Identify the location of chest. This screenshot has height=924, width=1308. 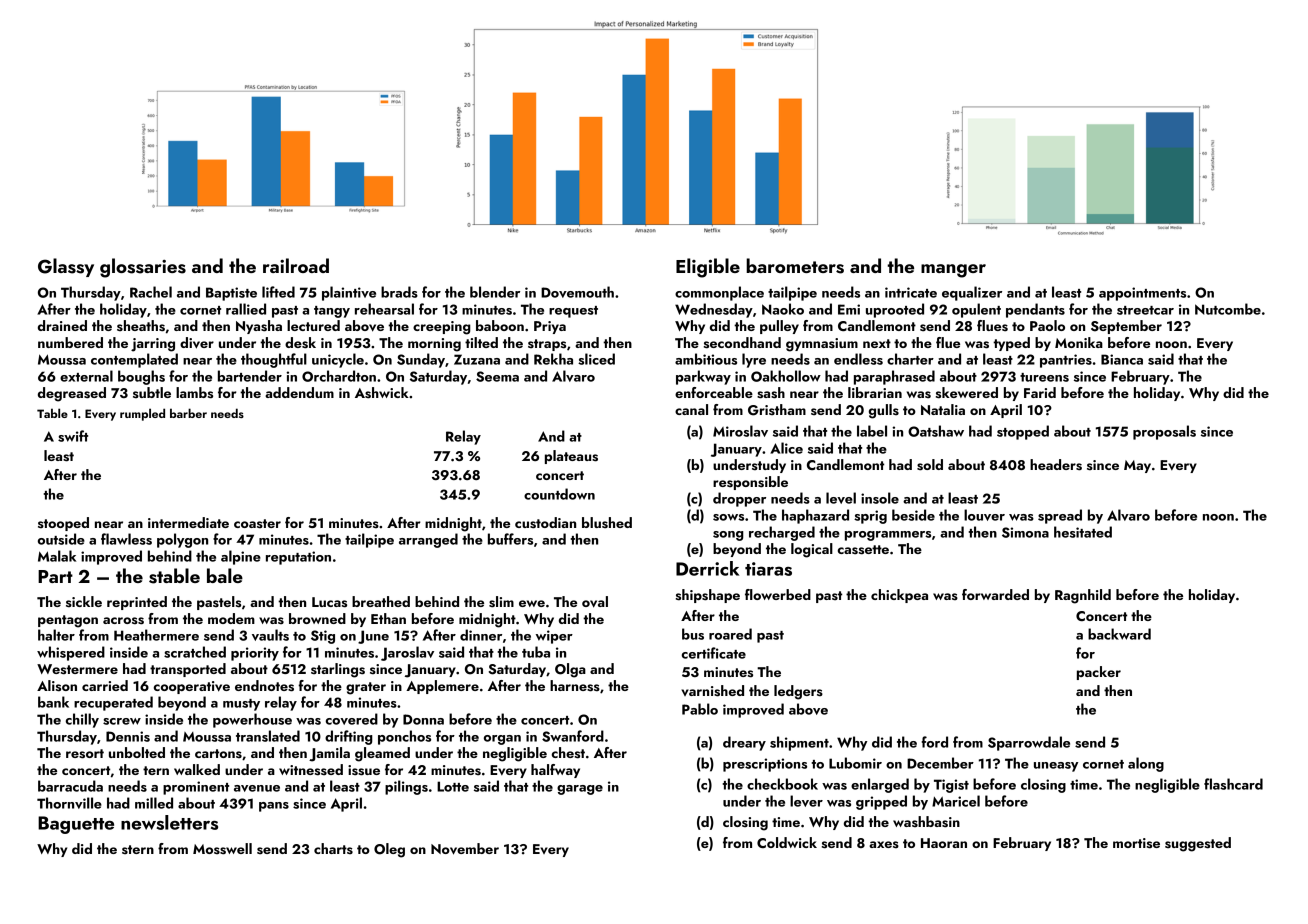
(568, 753).
